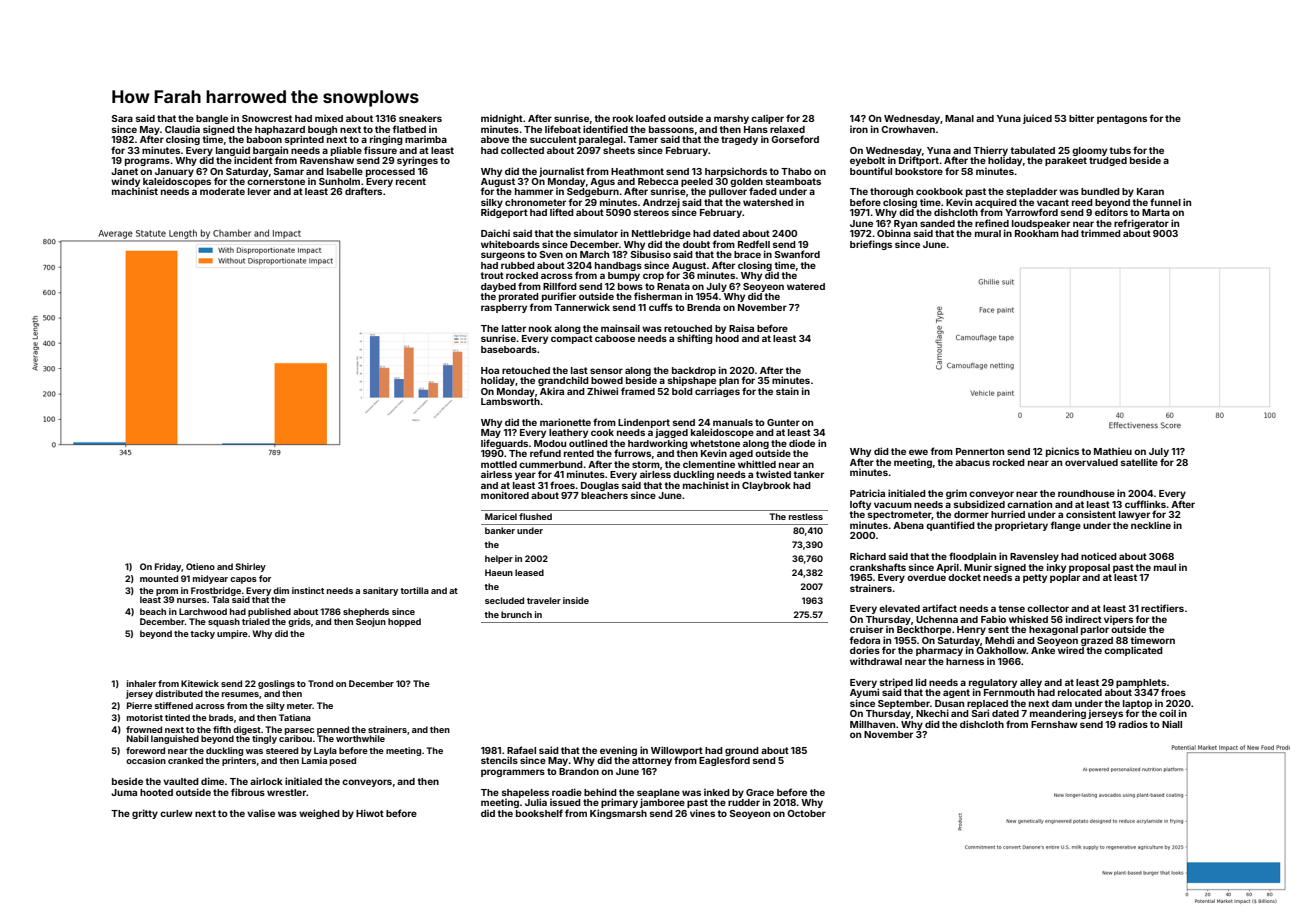  Describe the element at coordinates (490, 370) in the document. I see `Hoa` at that location.
